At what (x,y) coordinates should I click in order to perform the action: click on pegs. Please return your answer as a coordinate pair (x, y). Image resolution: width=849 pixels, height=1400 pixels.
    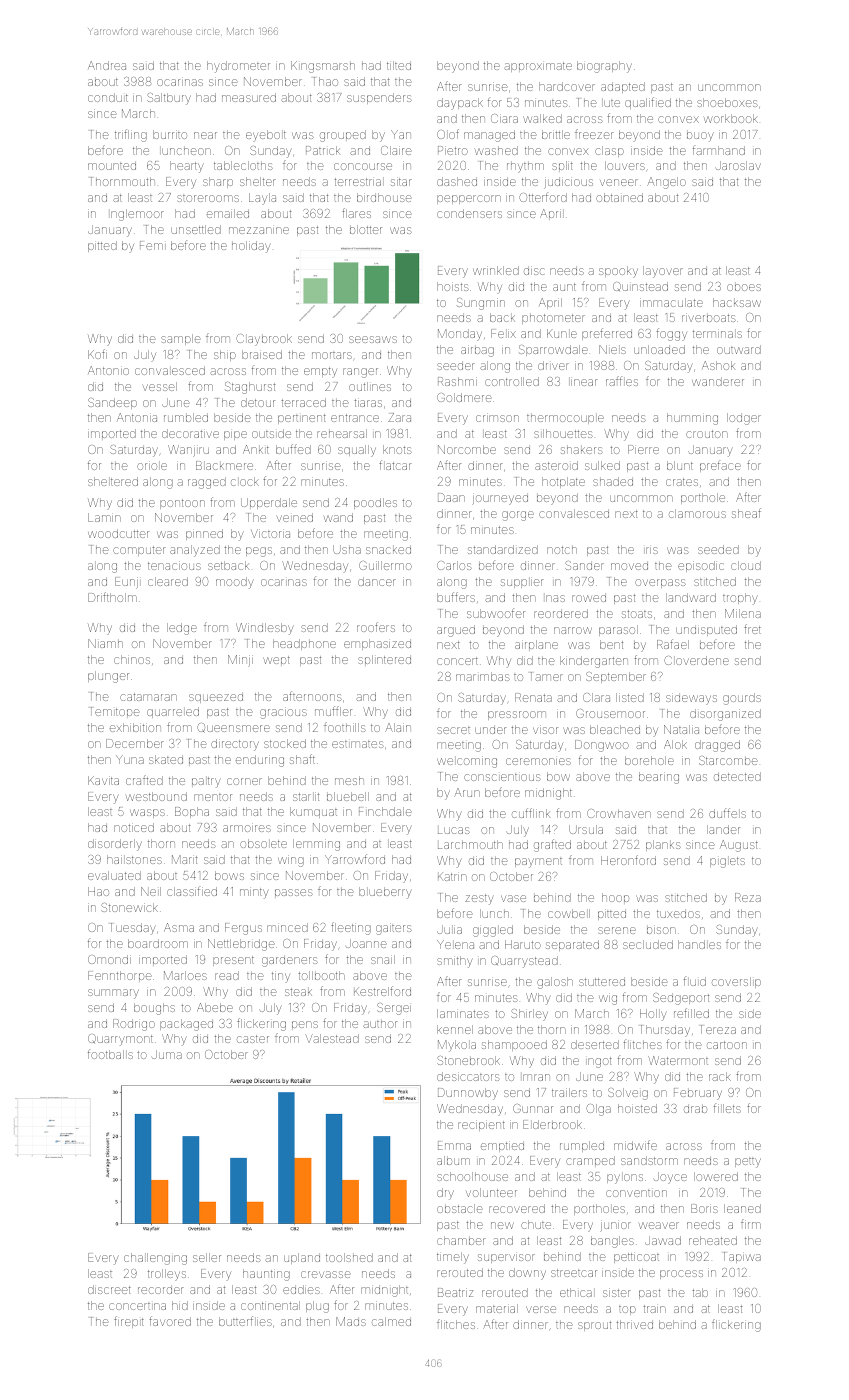
    Looking at the image, I should click on (259, 552).
